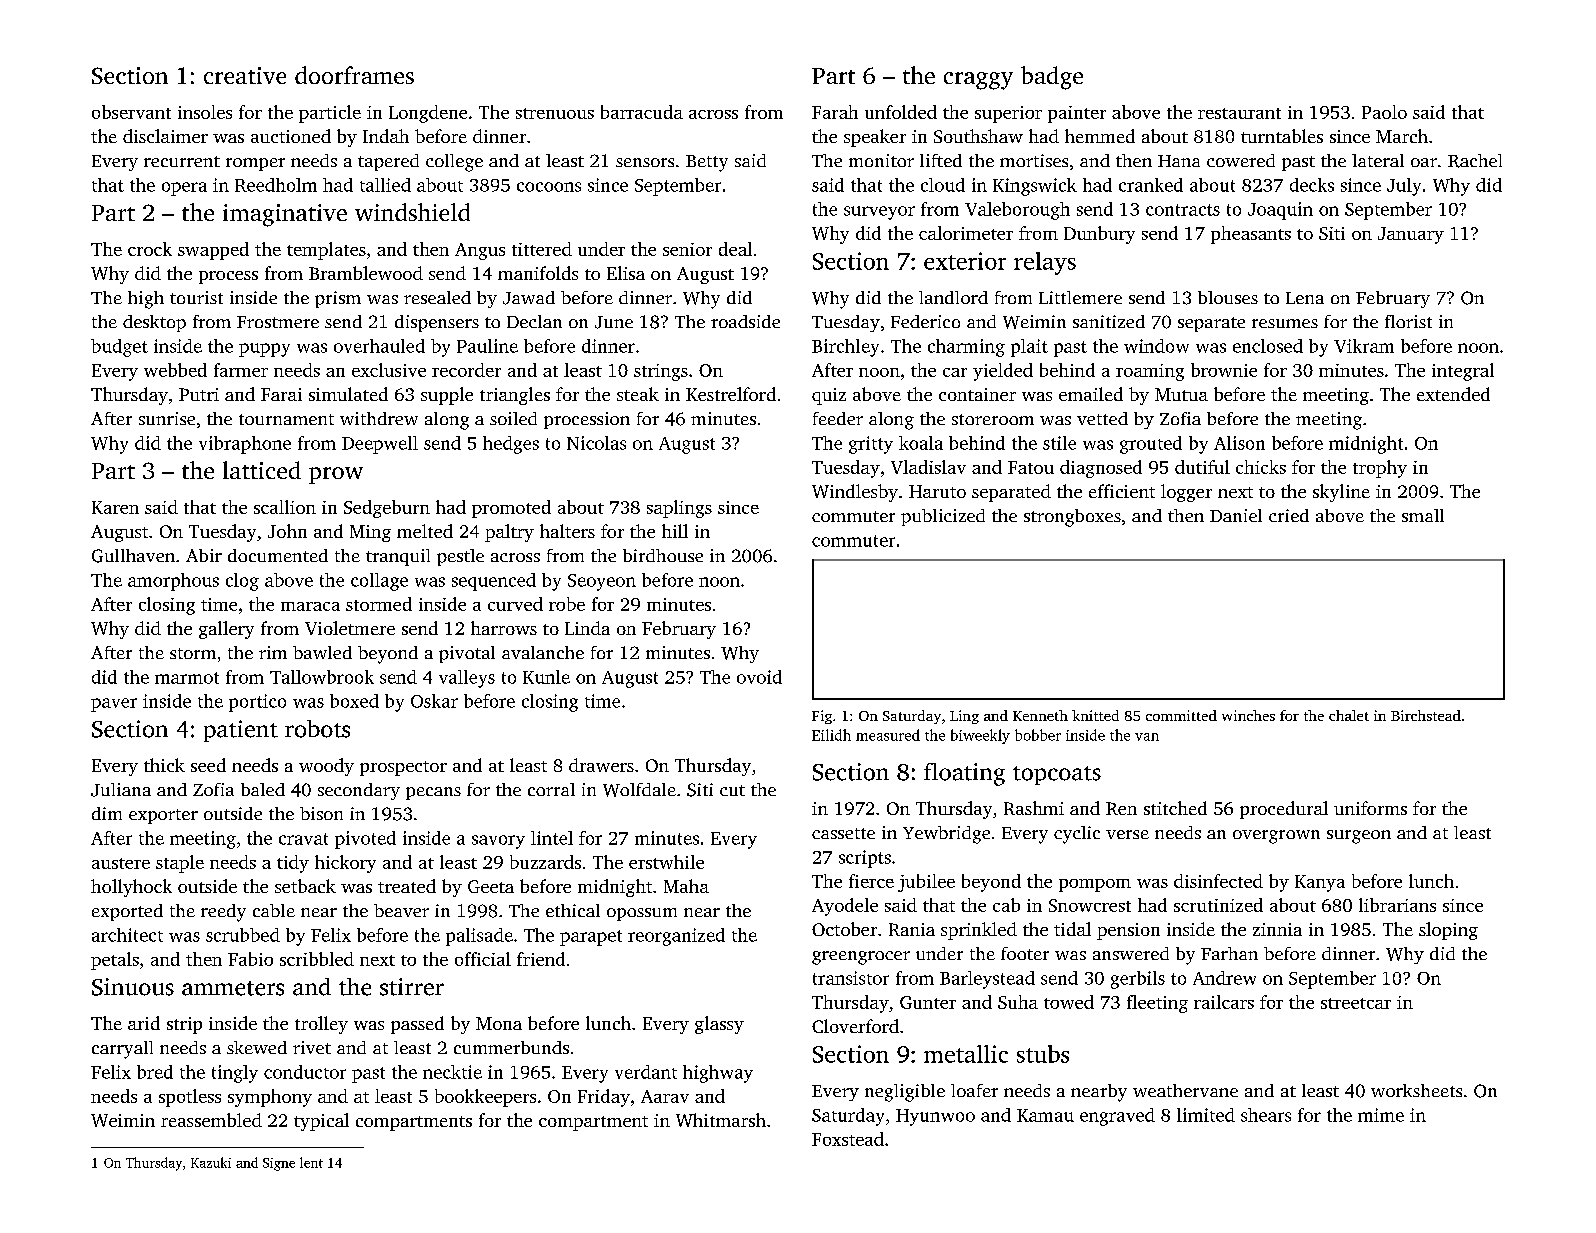  What do you see at coordinates (601, 765) in the screenshot?
I see `drawers` at bounding box center [601, 765].
